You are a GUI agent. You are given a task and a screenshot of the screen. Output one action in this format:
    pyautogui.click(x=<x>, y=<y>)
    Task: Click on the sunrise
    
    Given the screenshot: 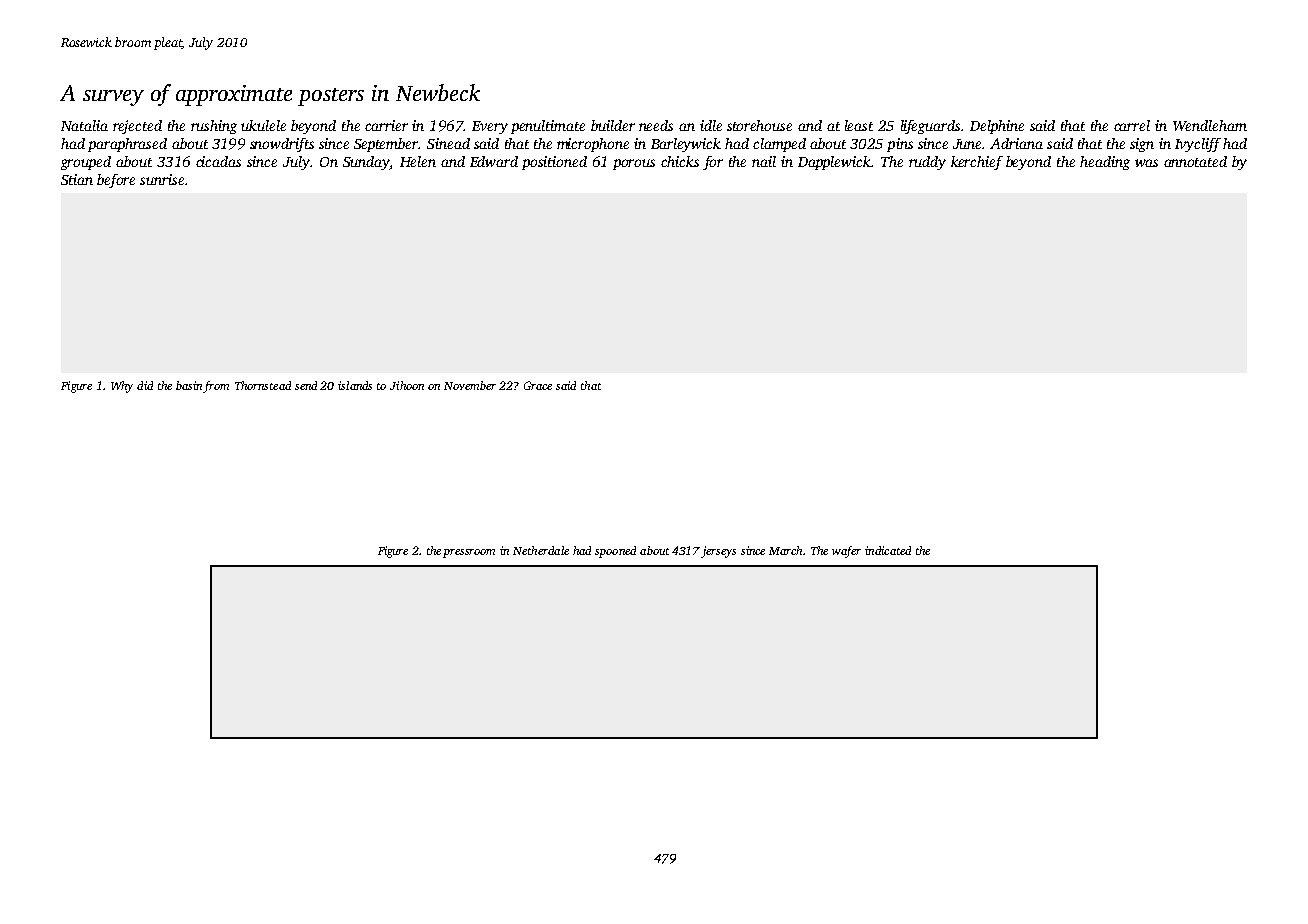 What is the action you would take?
    pyautogui.click(x=162, y=179)
